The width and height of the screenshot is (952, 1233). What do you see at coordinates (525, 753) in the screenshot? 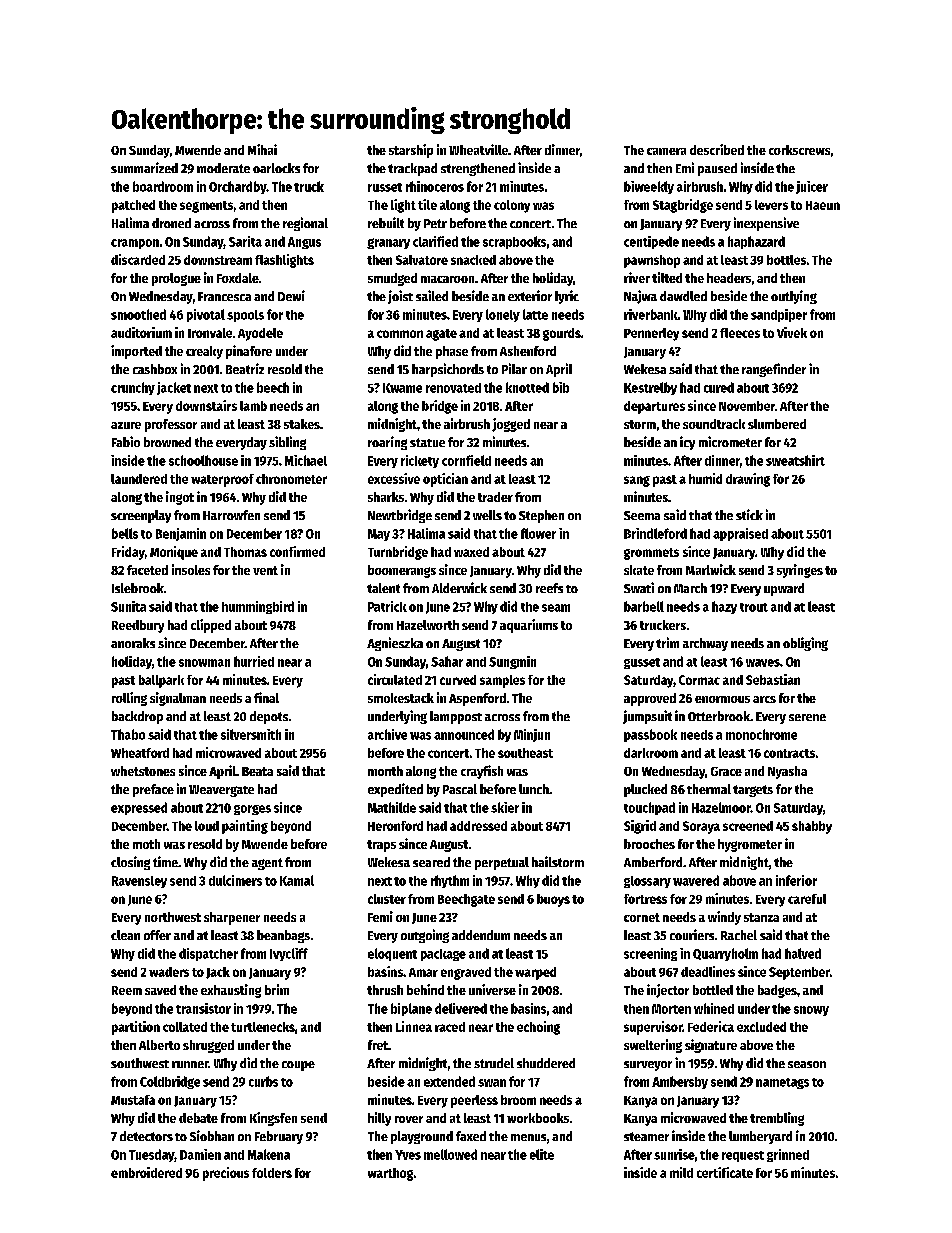
I see `southeast` at bounding box center [525, 753].
